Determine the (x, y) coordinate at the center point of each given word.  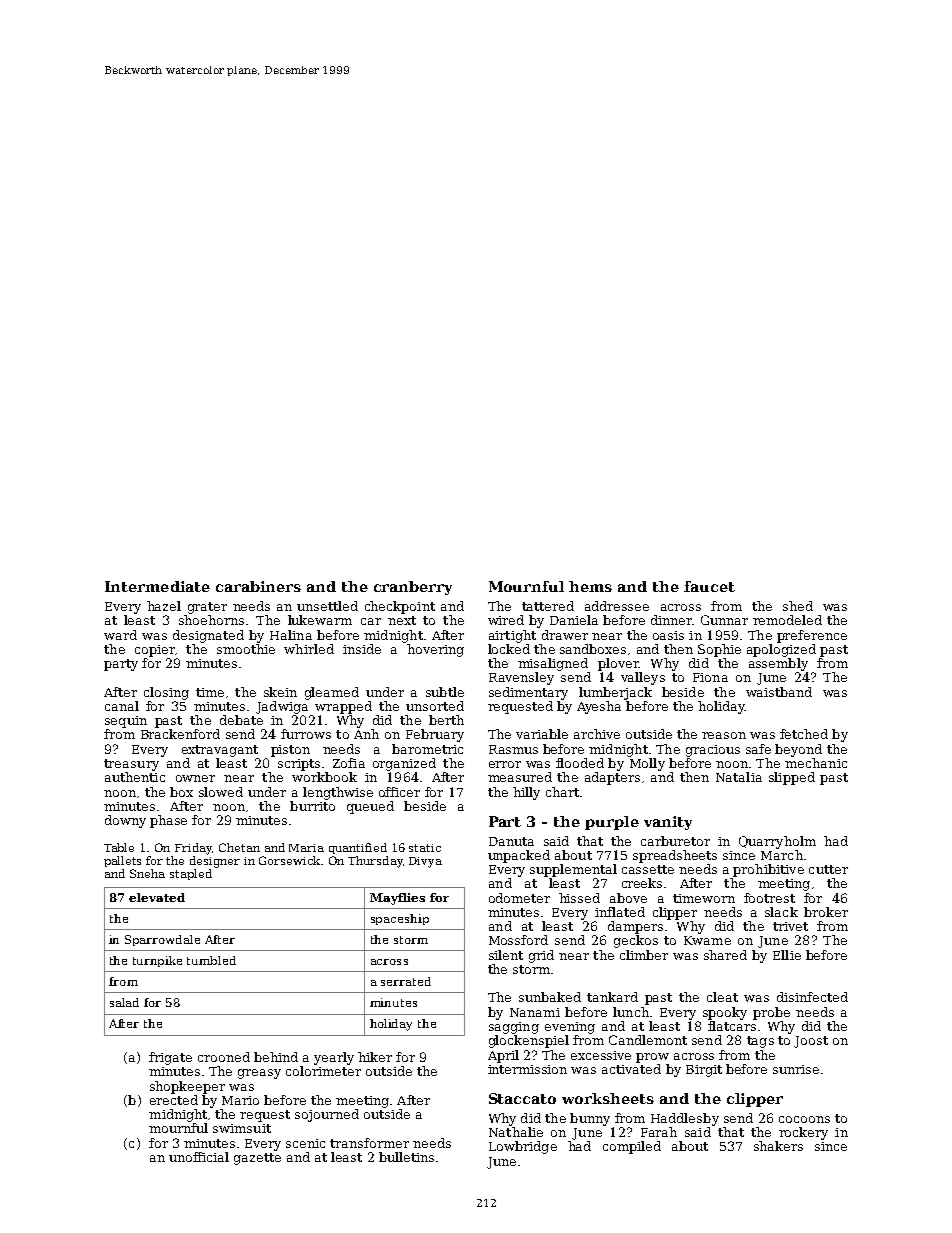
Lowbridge (523, 1147)
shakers (778, 1146)
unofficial (199, 1157)
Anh (366, 734)
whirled (309, 649)
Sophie (719, 650)
